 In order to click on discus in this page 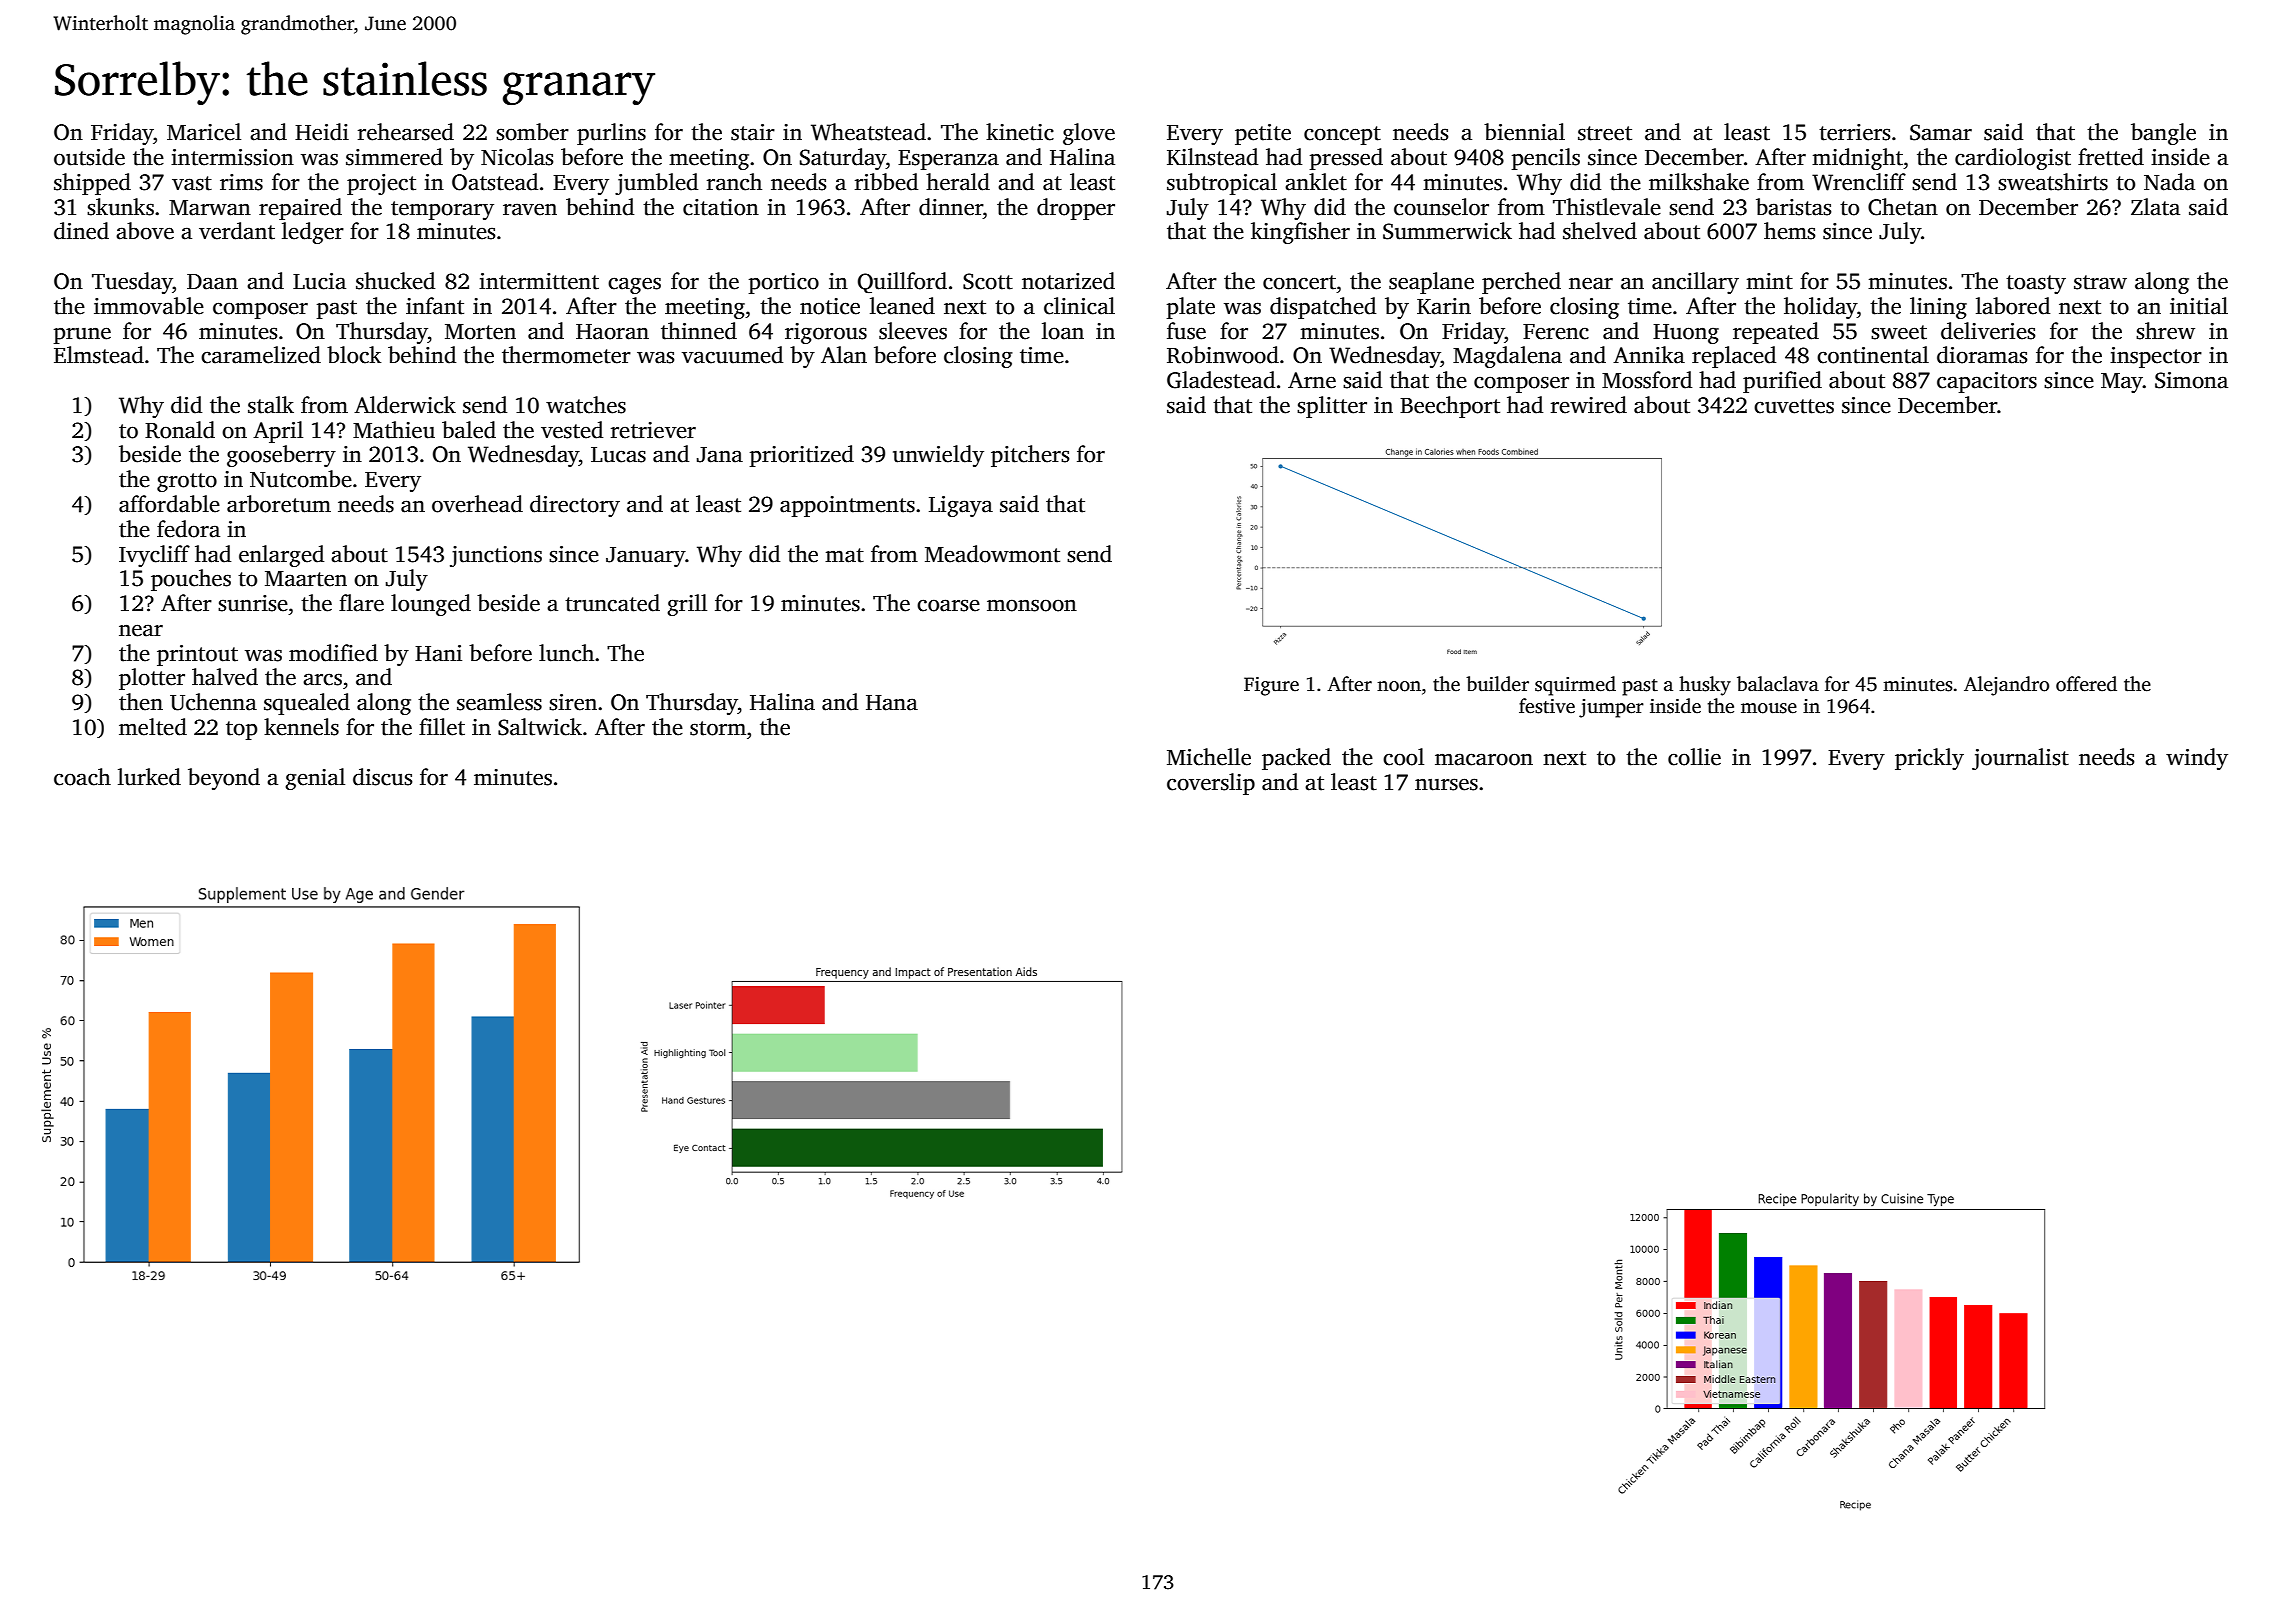, I will do `click(383, 777)`.
